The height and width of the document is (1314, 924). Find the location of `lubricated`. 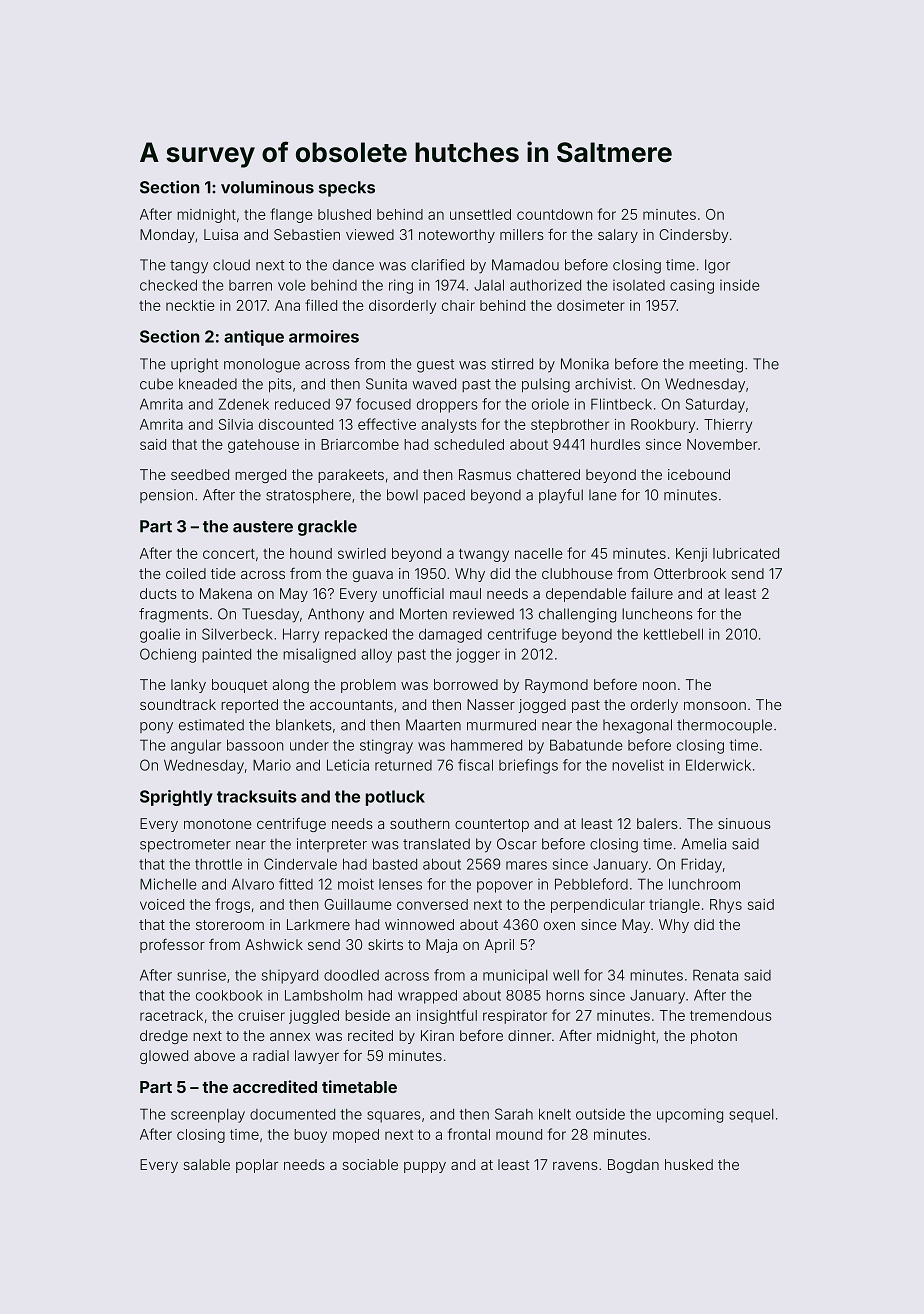

lubricated is located at coordinates (746, 553).
